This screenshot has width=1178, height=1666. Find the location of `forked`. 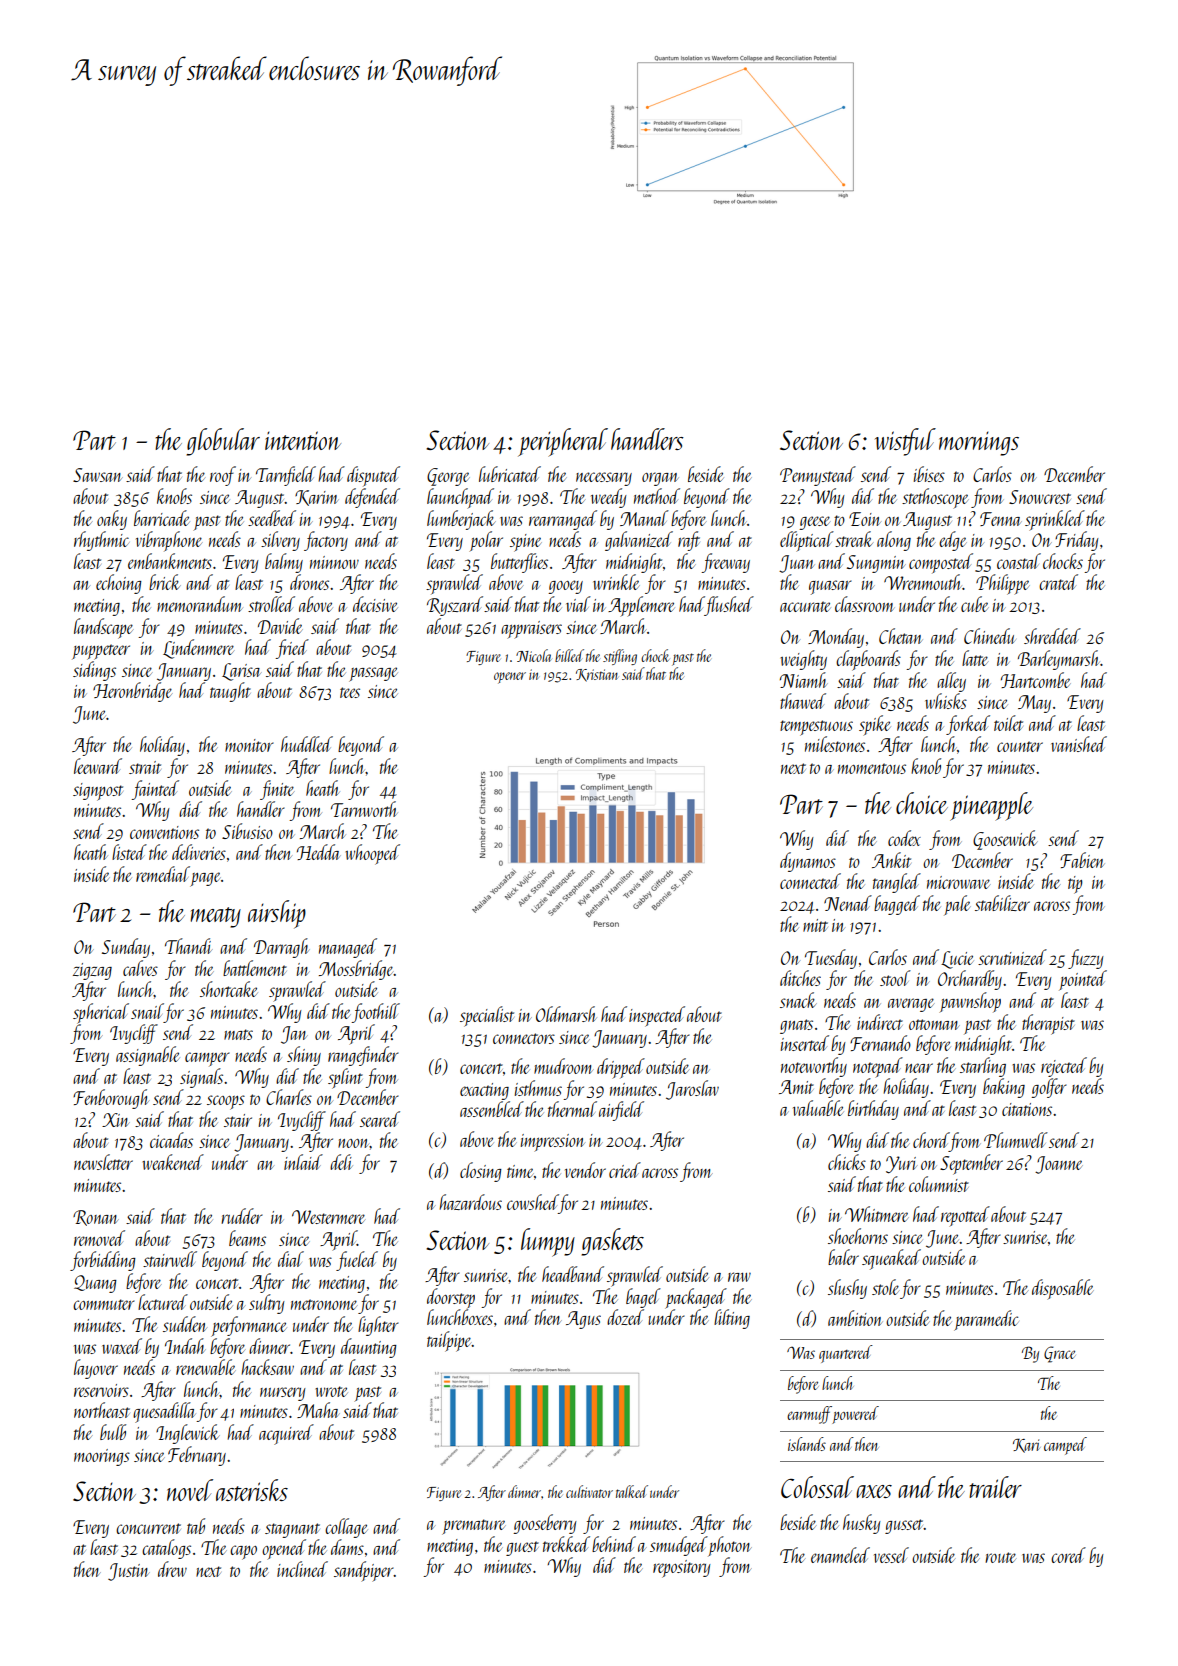

forked is located at coordinates (968, 725).
